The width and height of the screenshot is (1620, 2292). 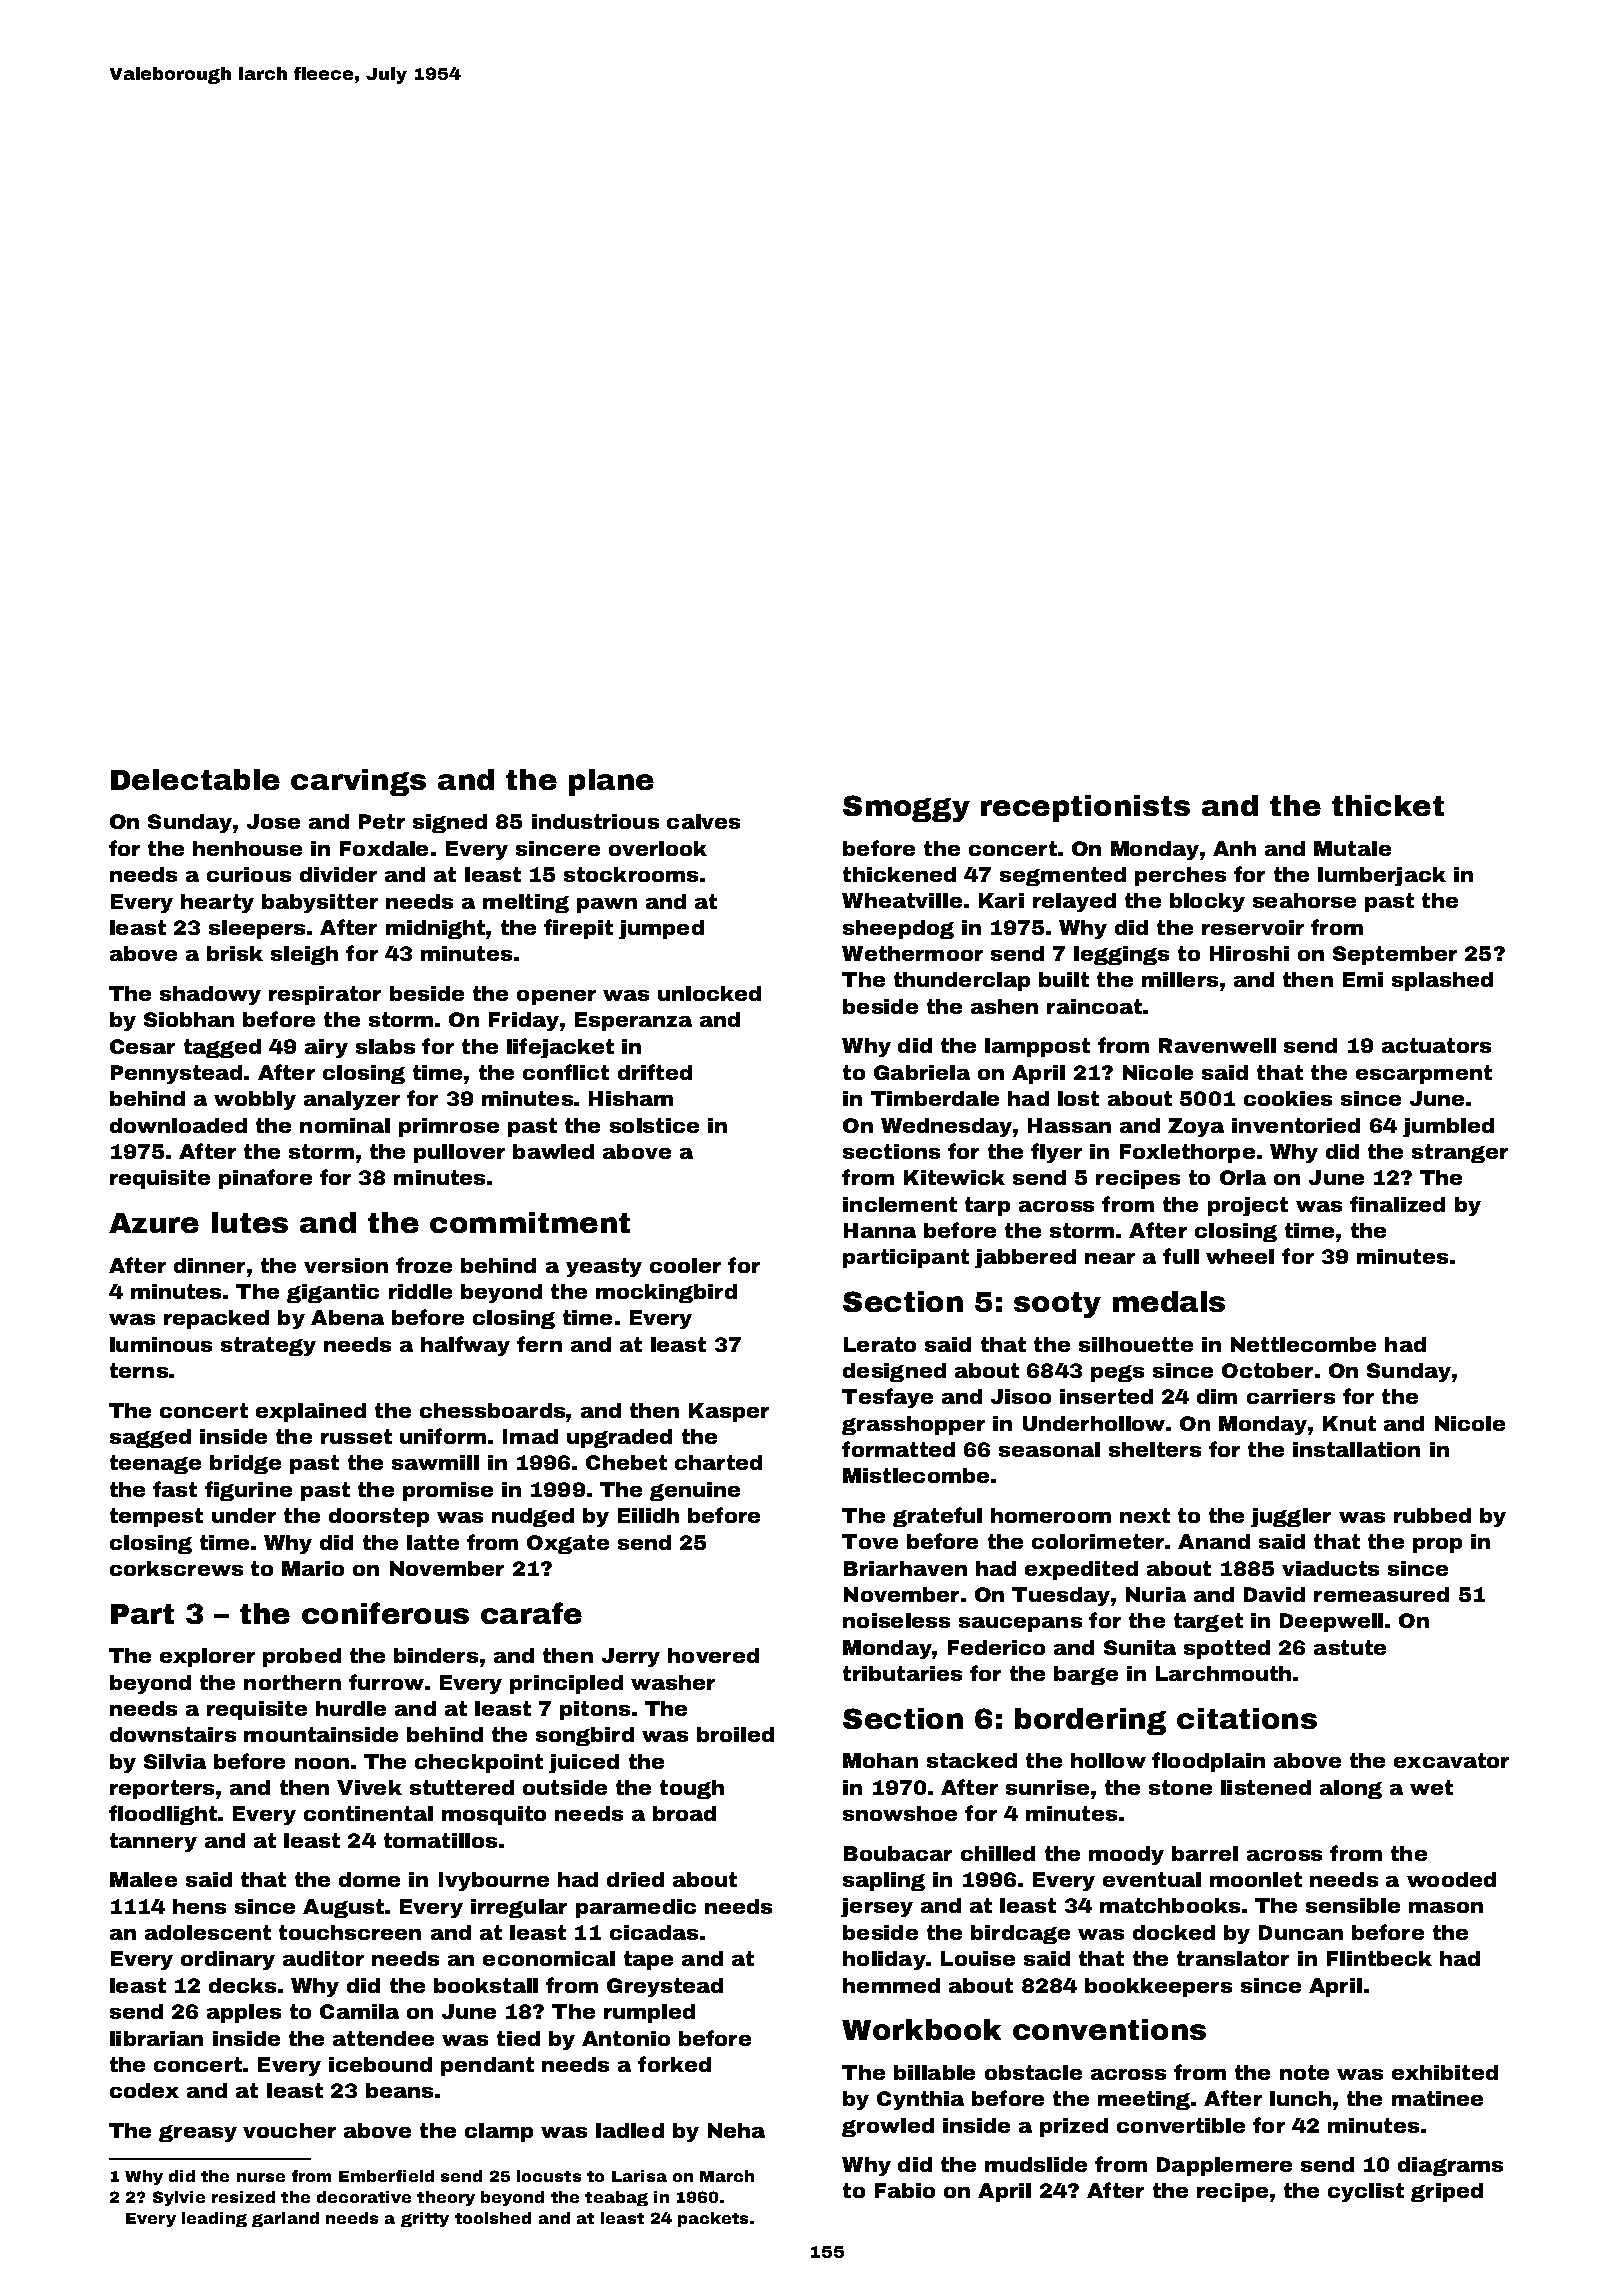 I want to click on Emberfield, so click(x=386, y=2176).
